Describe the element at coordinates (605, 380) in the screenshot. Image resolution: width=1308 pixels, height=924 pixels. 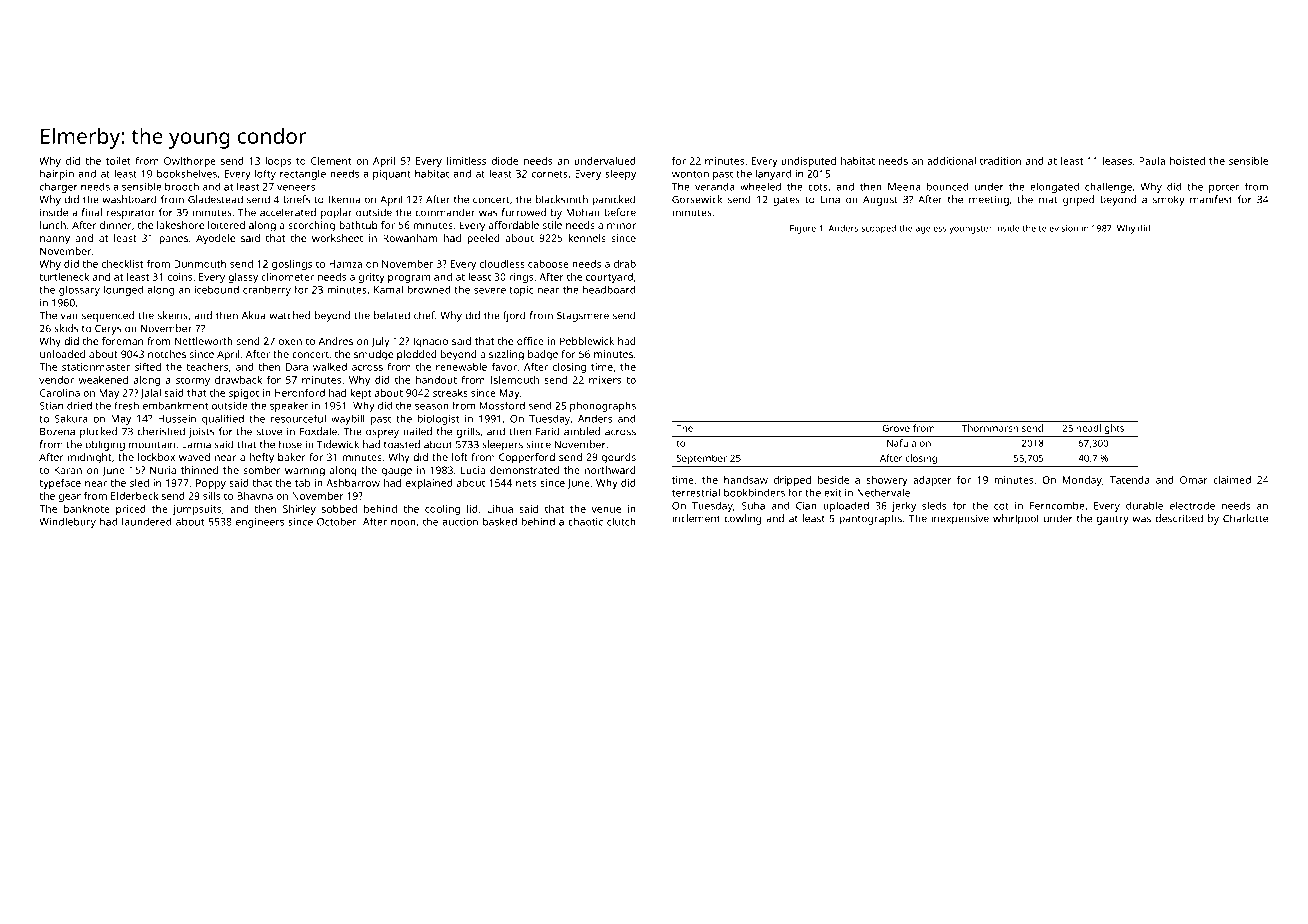
I see `mixers` at that location.
